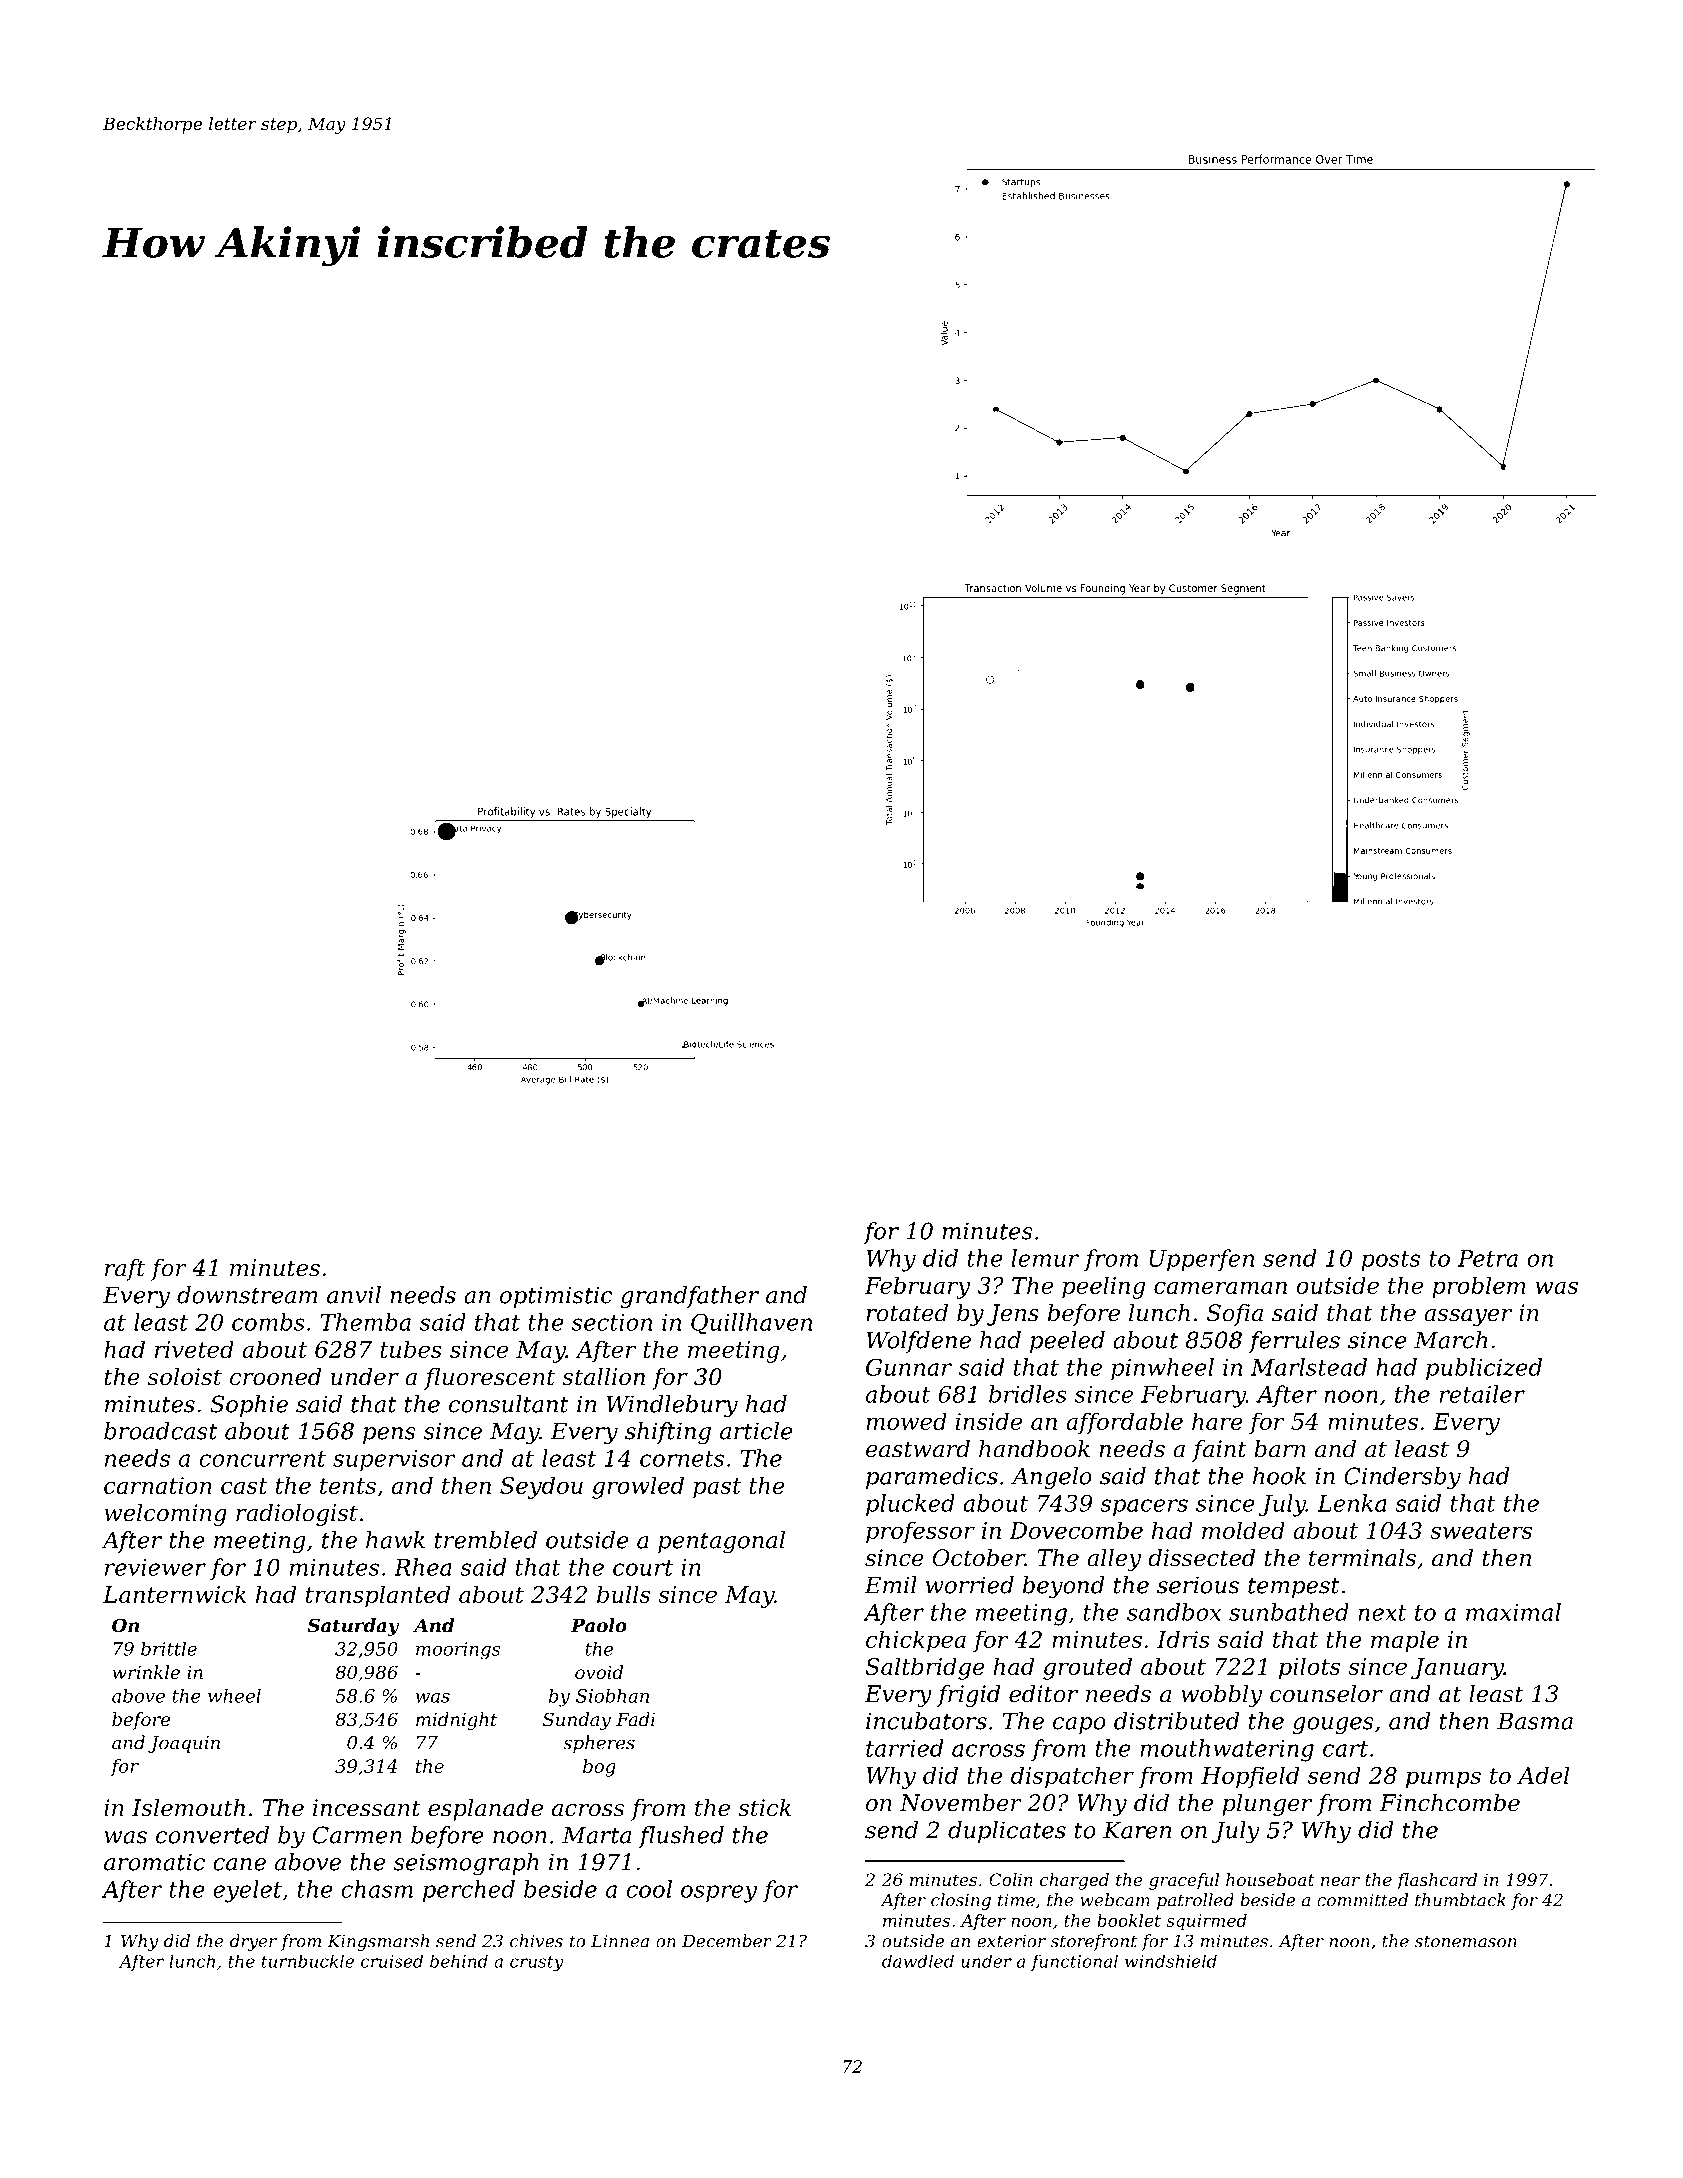  What do you see at coordinates (1045, 1258) in the screenshot?
I see `lemur` at bounding box center [1045, 1258].
